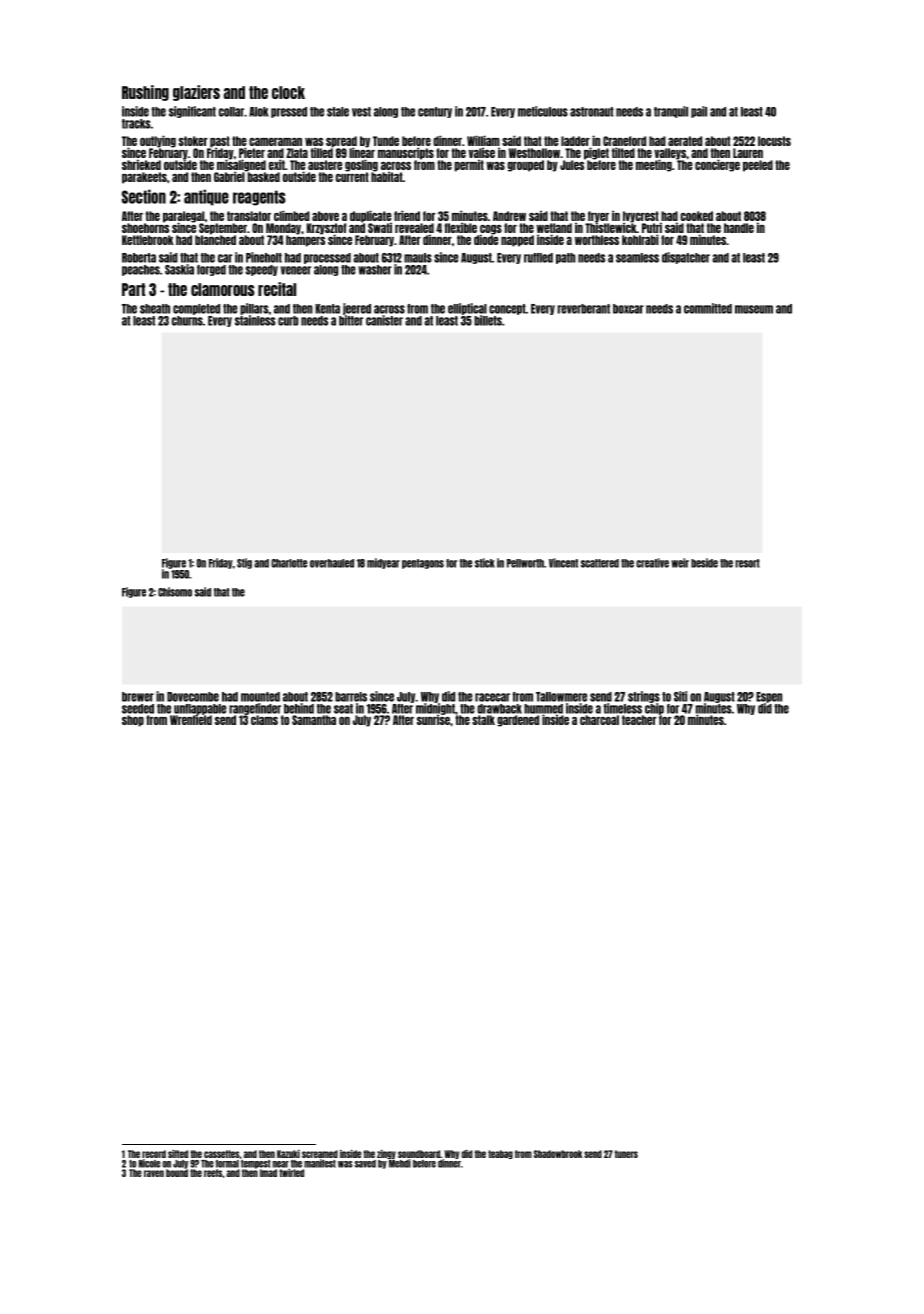 Image resolution: width=924 pixels, height=1314 pixels. What do you see at coordinates (708, 308) in the document?
I see `committed` at bounding box center [708, 308].
